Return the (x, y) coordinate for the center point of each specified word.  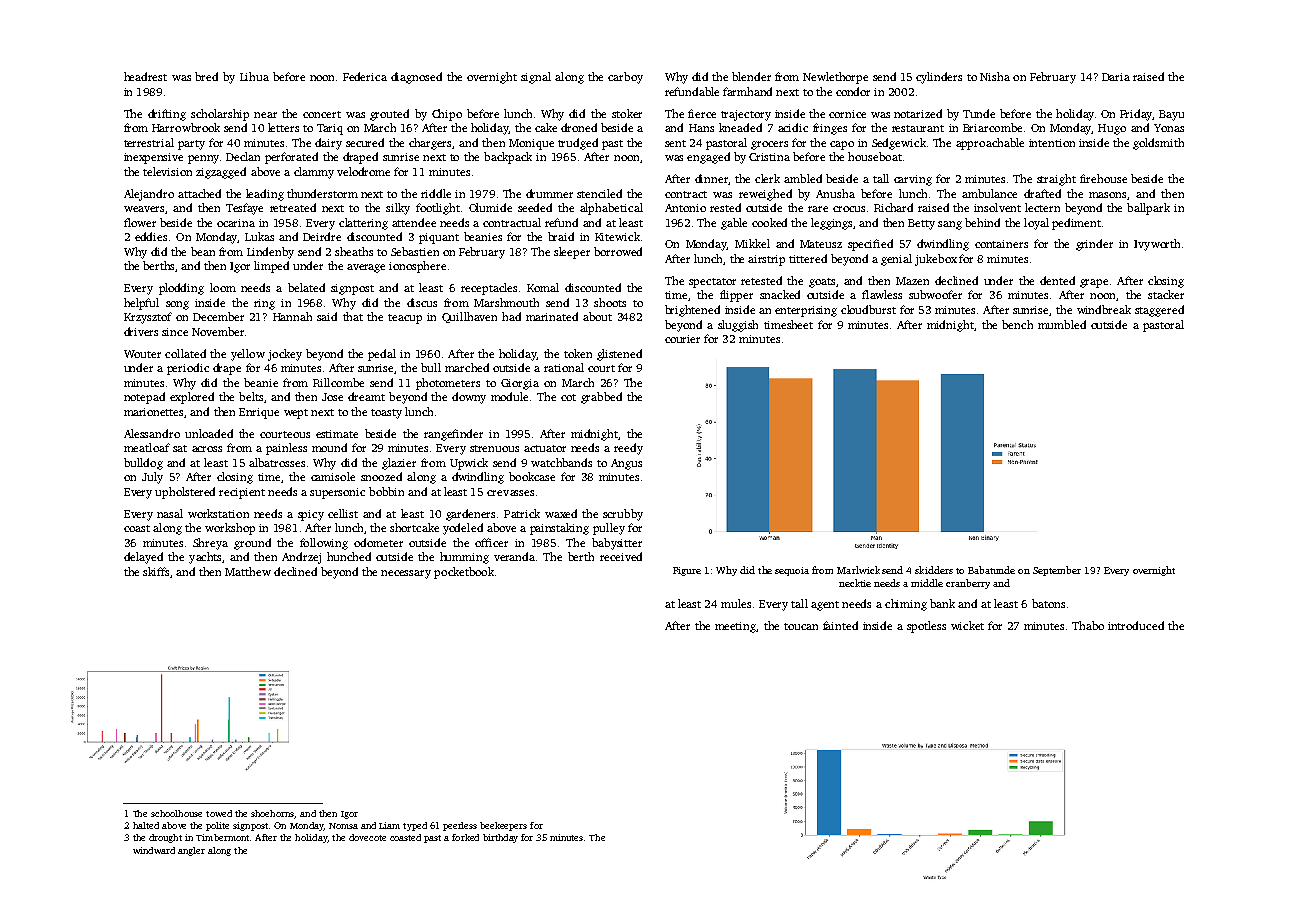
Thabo (1088, 625)
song (177, 305)
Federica (365, 76)
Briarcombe (992, 127)
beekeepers (503, 826)
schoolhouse (176, 813)
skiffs (156, 571)
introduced (1136, 625)
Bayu (1171, 115)
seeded (535, 207)
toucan (801, 626)
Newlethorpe (835, 78)
